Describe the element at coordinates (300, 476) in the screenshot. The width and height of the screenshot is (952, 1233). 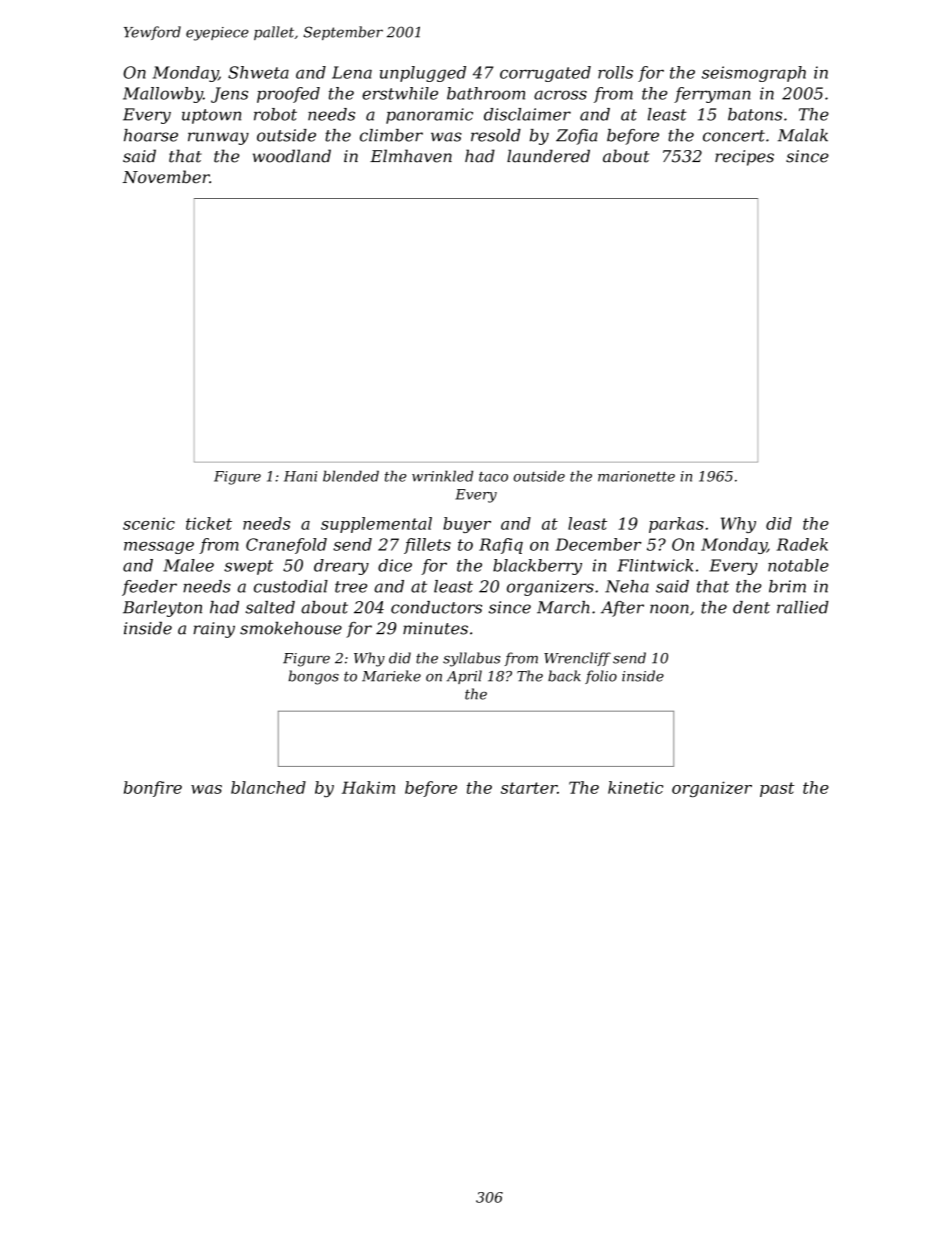
I see `Hani` at that location.
